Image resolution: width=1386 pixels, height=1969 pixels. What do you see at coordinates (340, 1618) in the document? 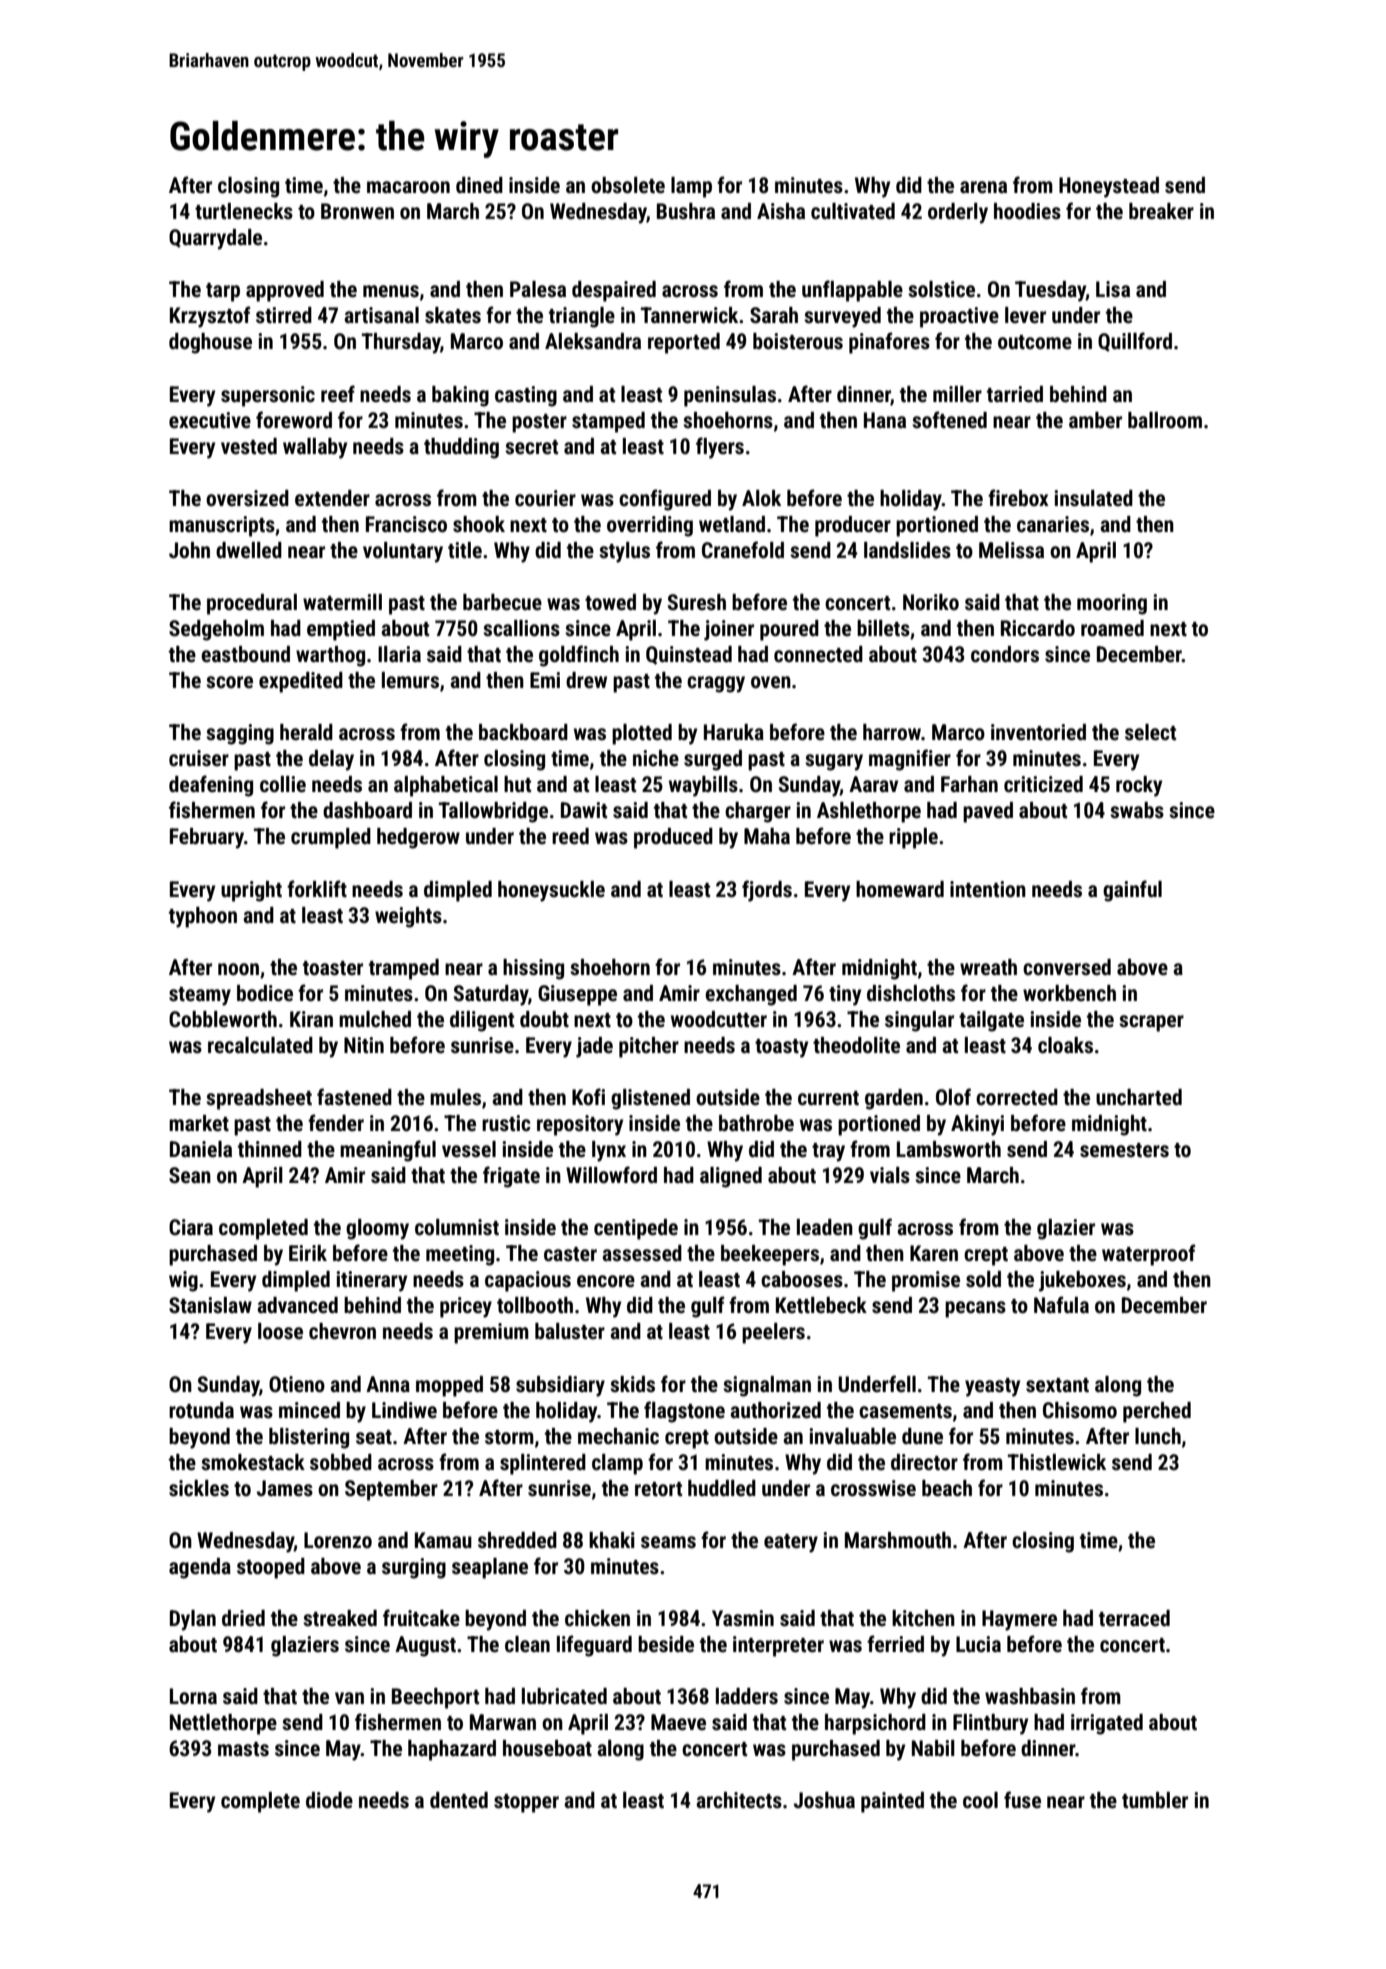
I see `streaked` at bounding box center [340, 1618].
